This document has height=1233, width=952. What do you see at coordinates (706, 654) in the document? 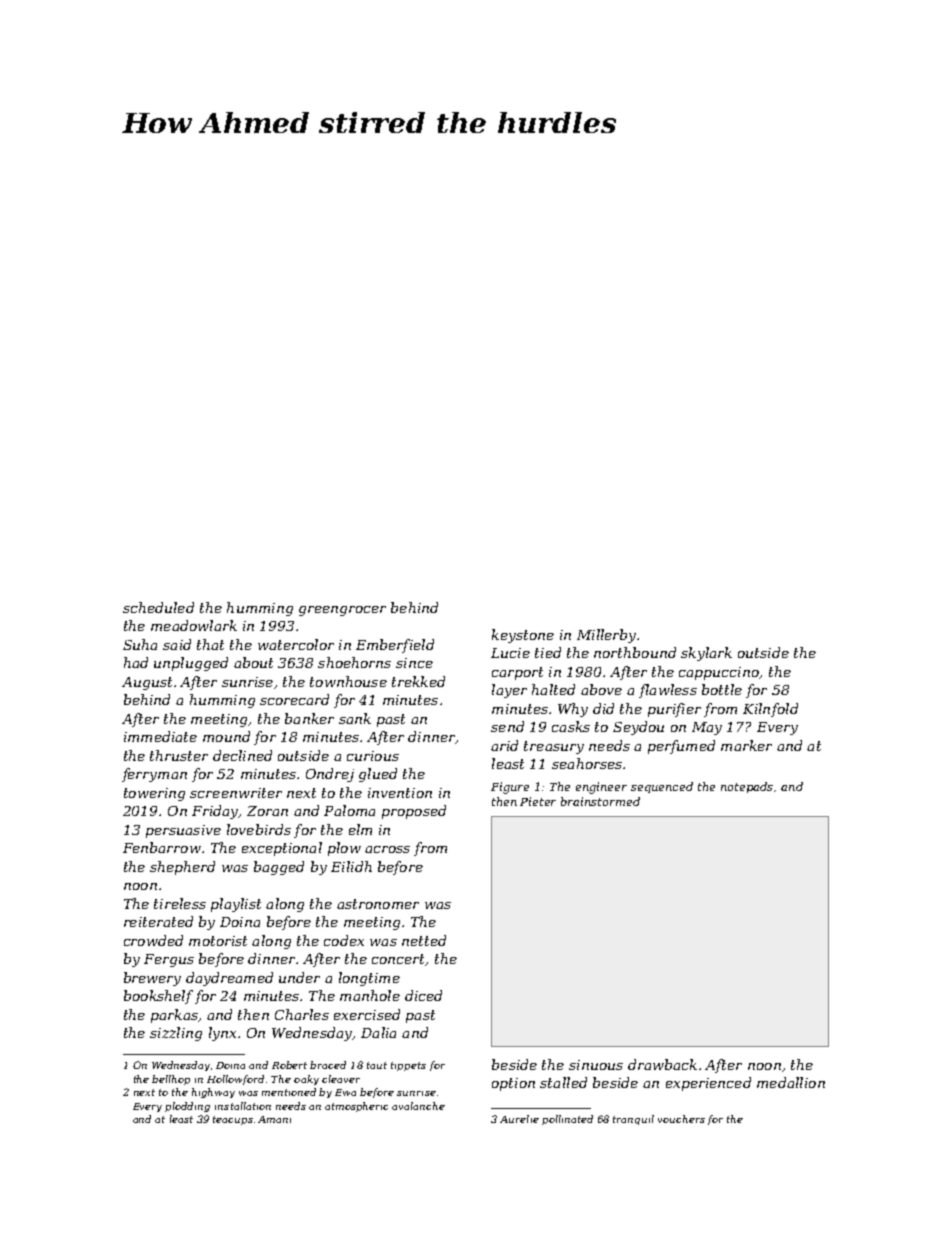
I see `skylark` at bounding box center [706, 654].
